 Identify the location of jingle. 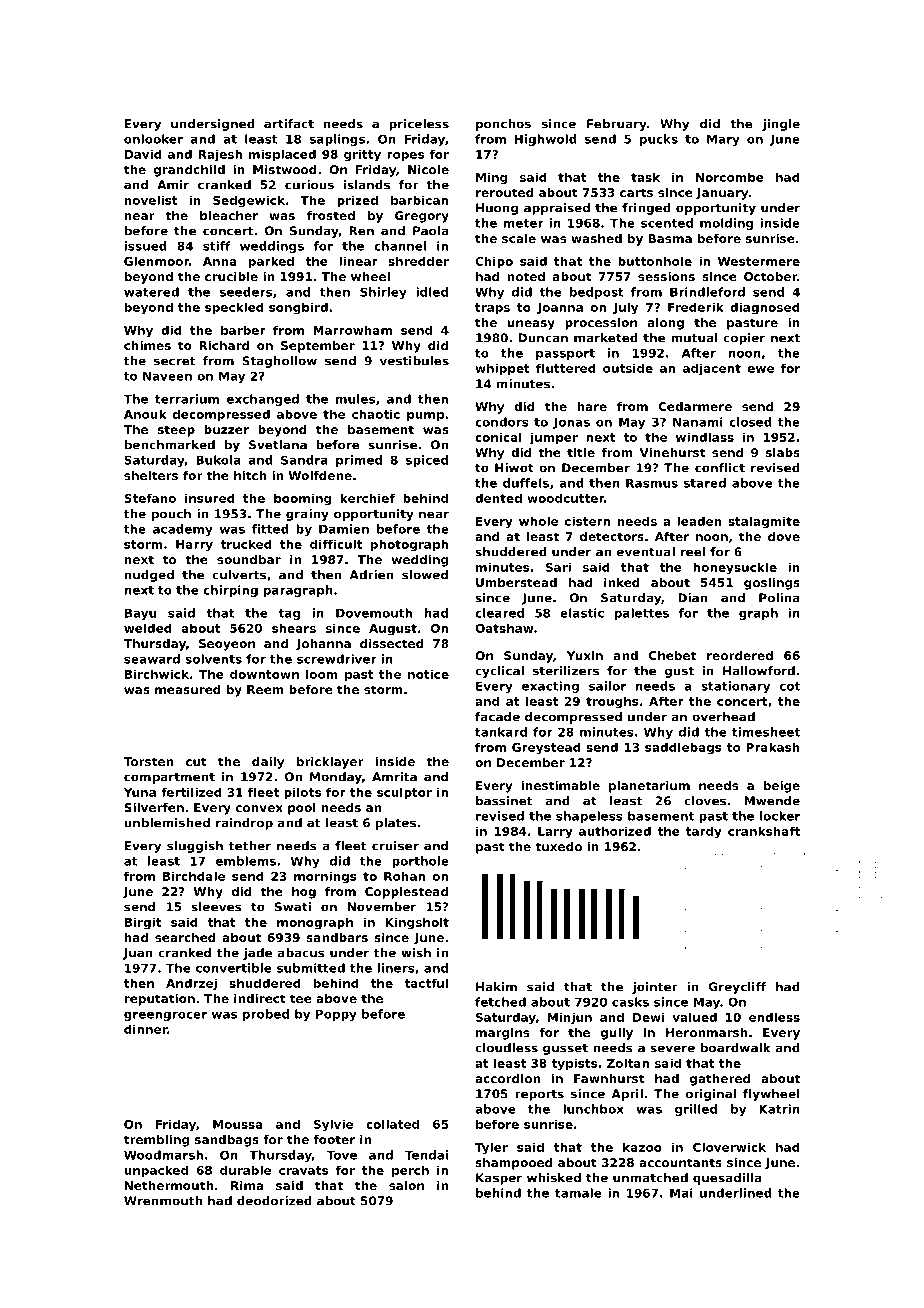
(781, 125).
